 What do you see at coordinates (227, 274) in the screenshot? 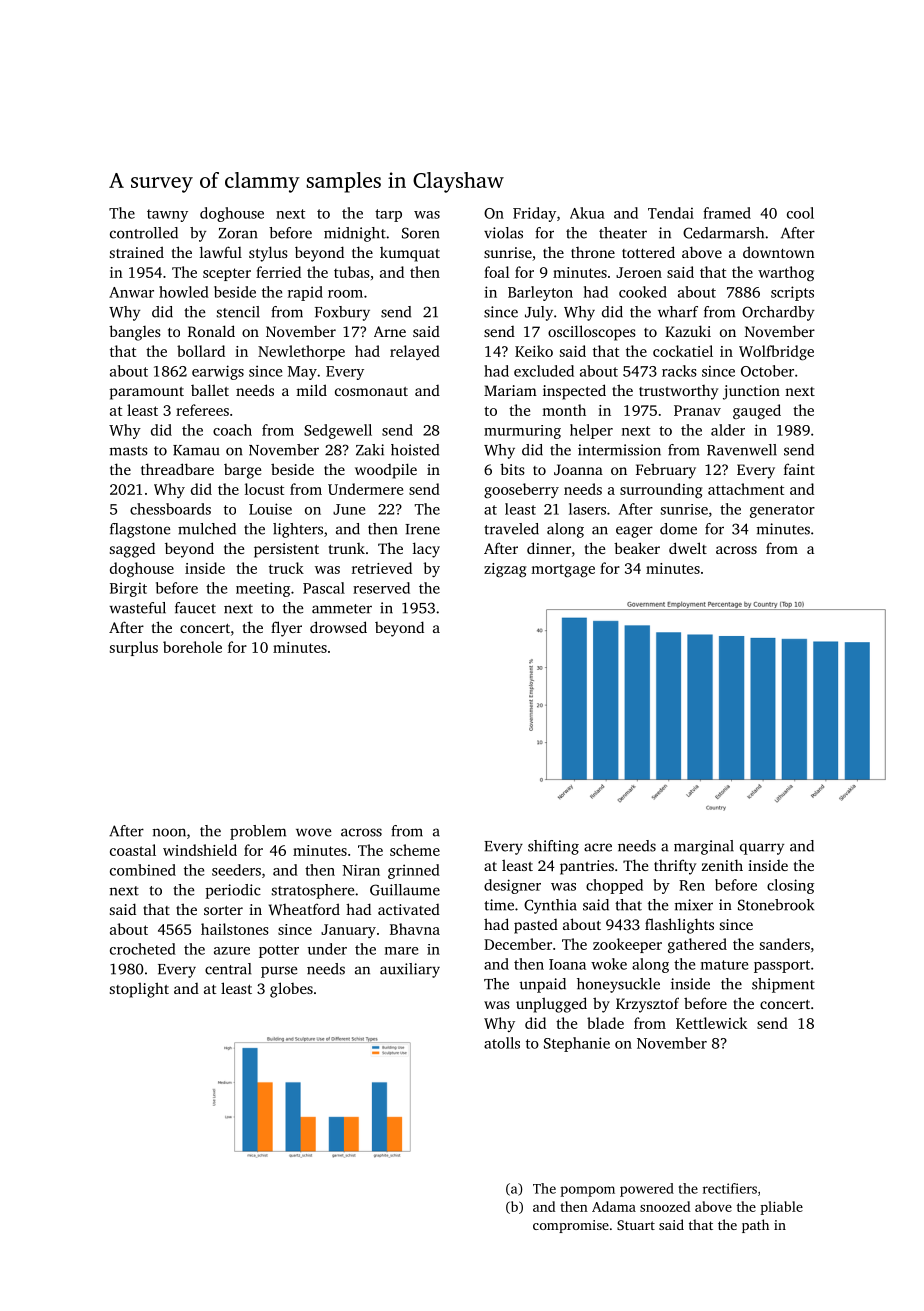
I see `scepter` at bounding box center [227, 274].
